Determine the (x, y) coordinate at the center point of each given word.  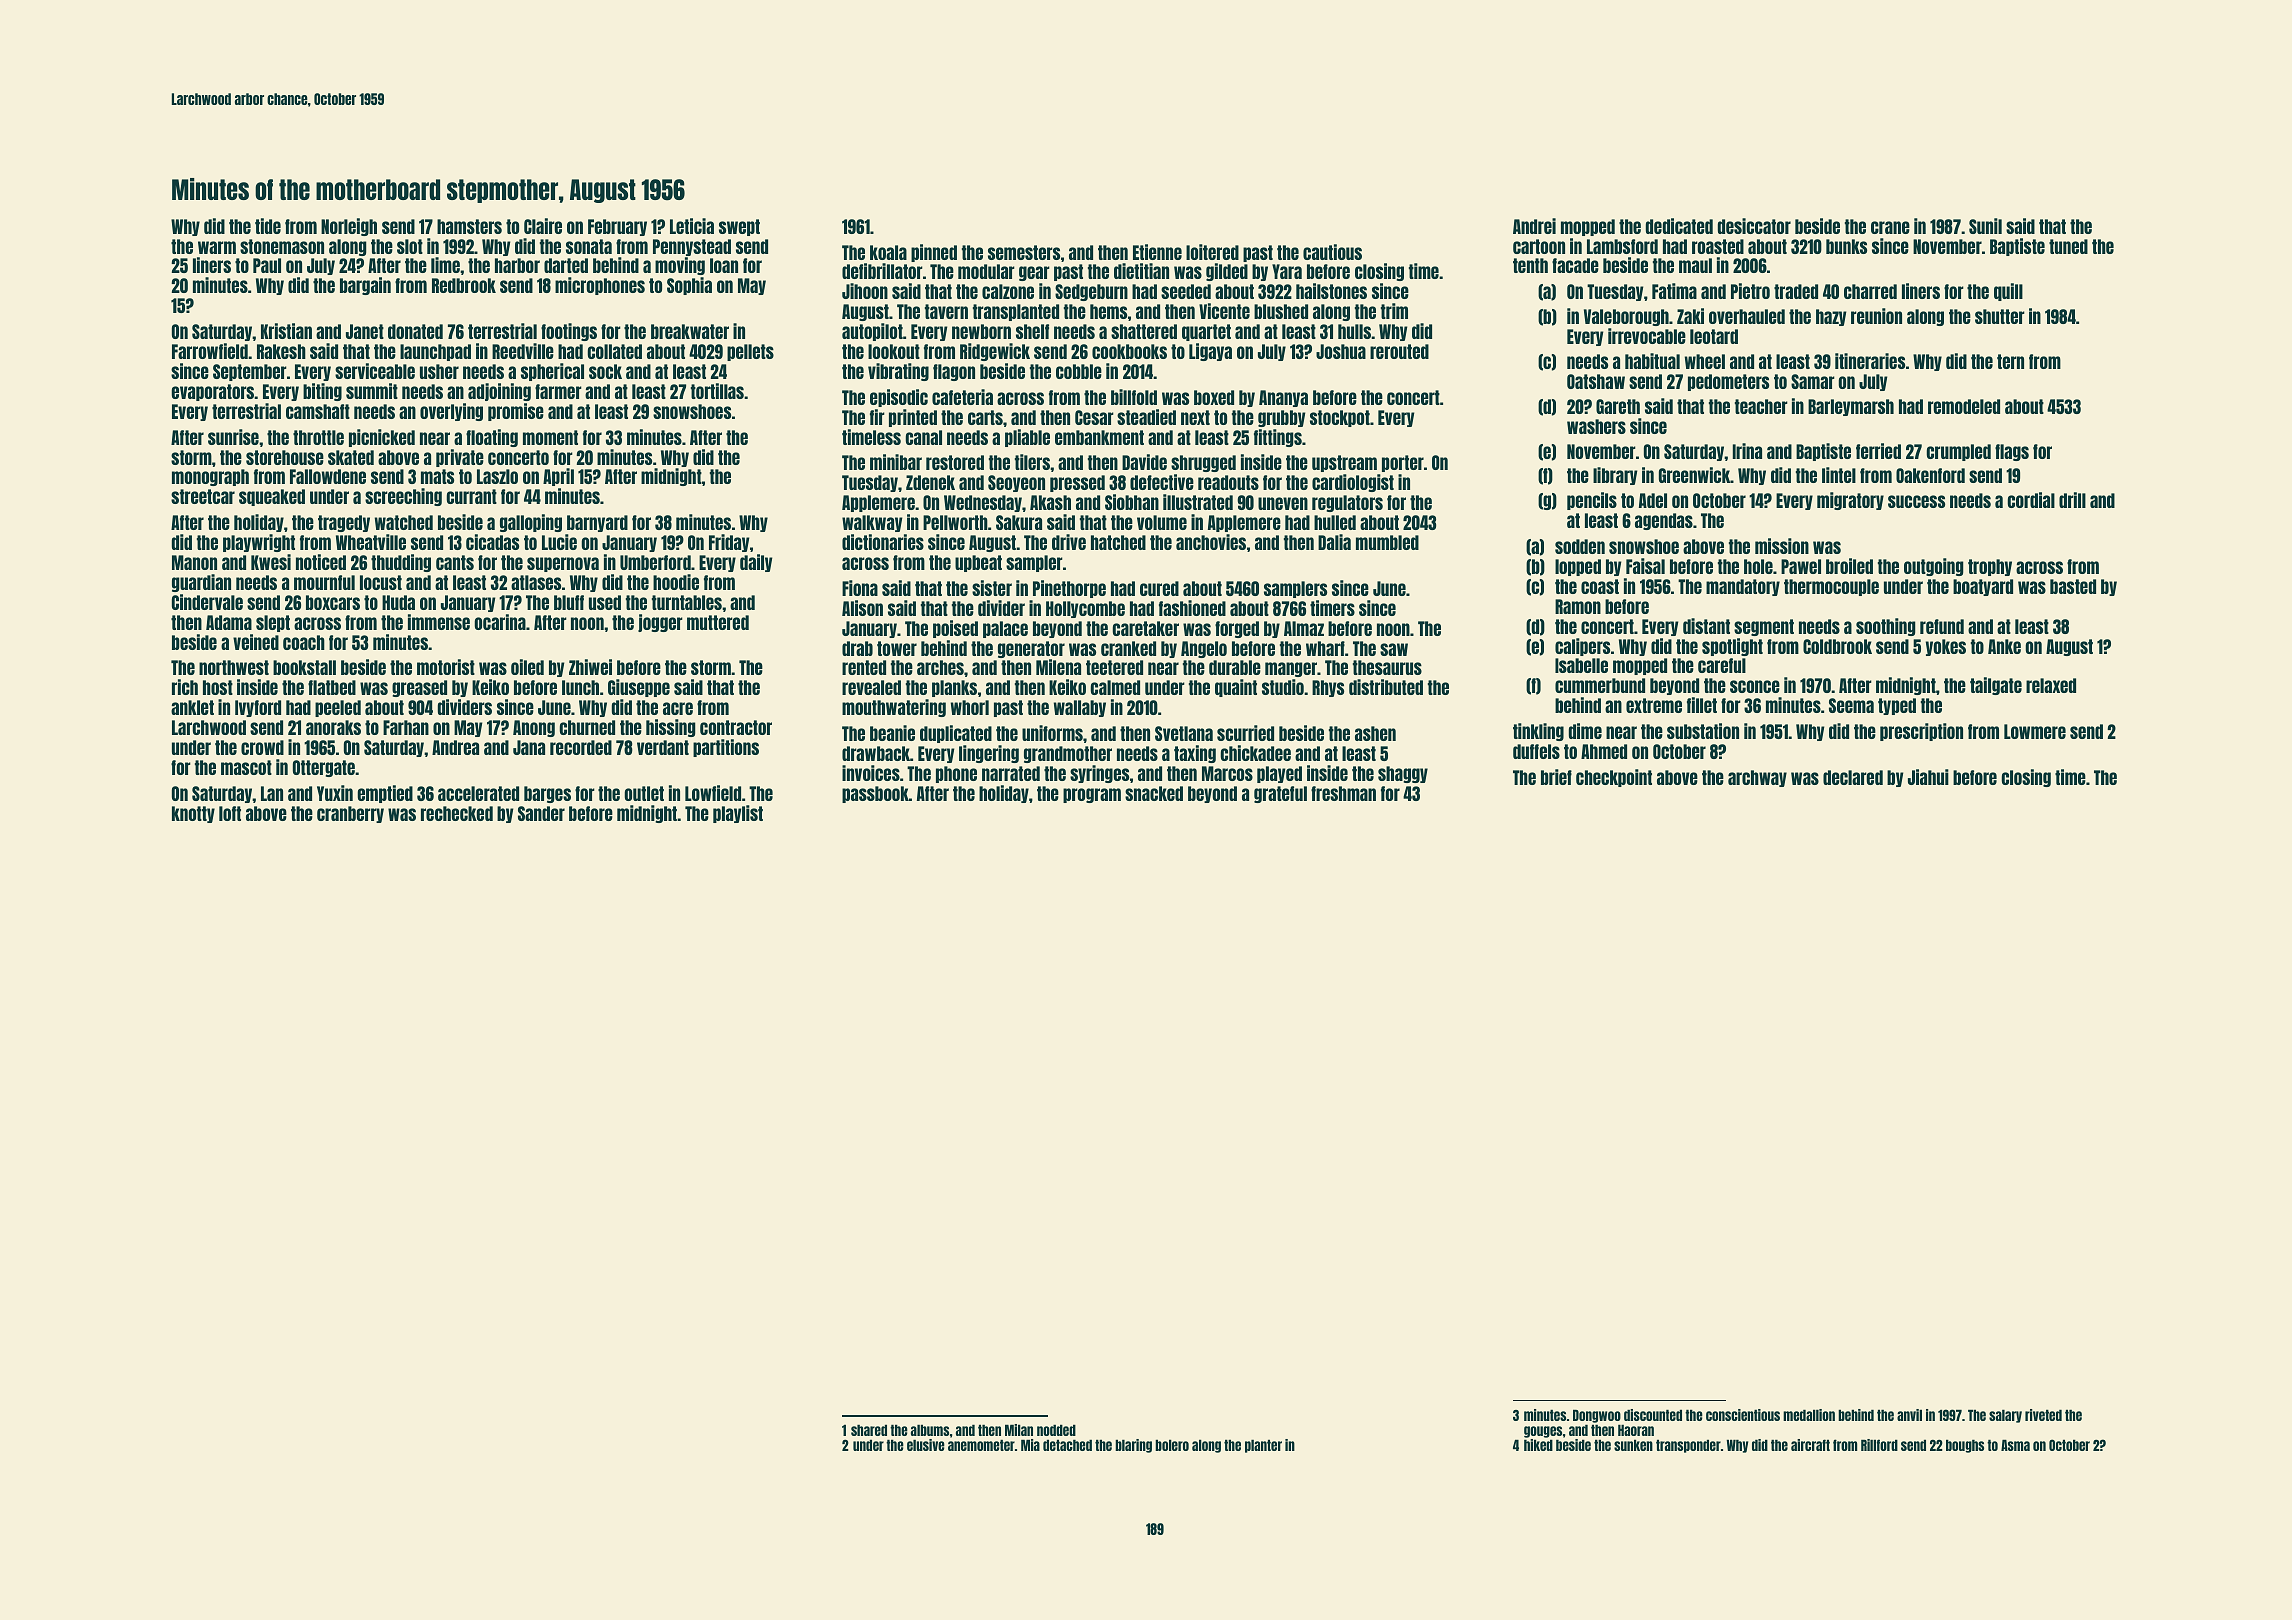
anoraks (333, 727)
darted (566, 265)
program (1092, 795)
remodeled (1964, 406)
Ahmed (1604, 751)
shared (869, 1430)
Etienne (1157, 252)
